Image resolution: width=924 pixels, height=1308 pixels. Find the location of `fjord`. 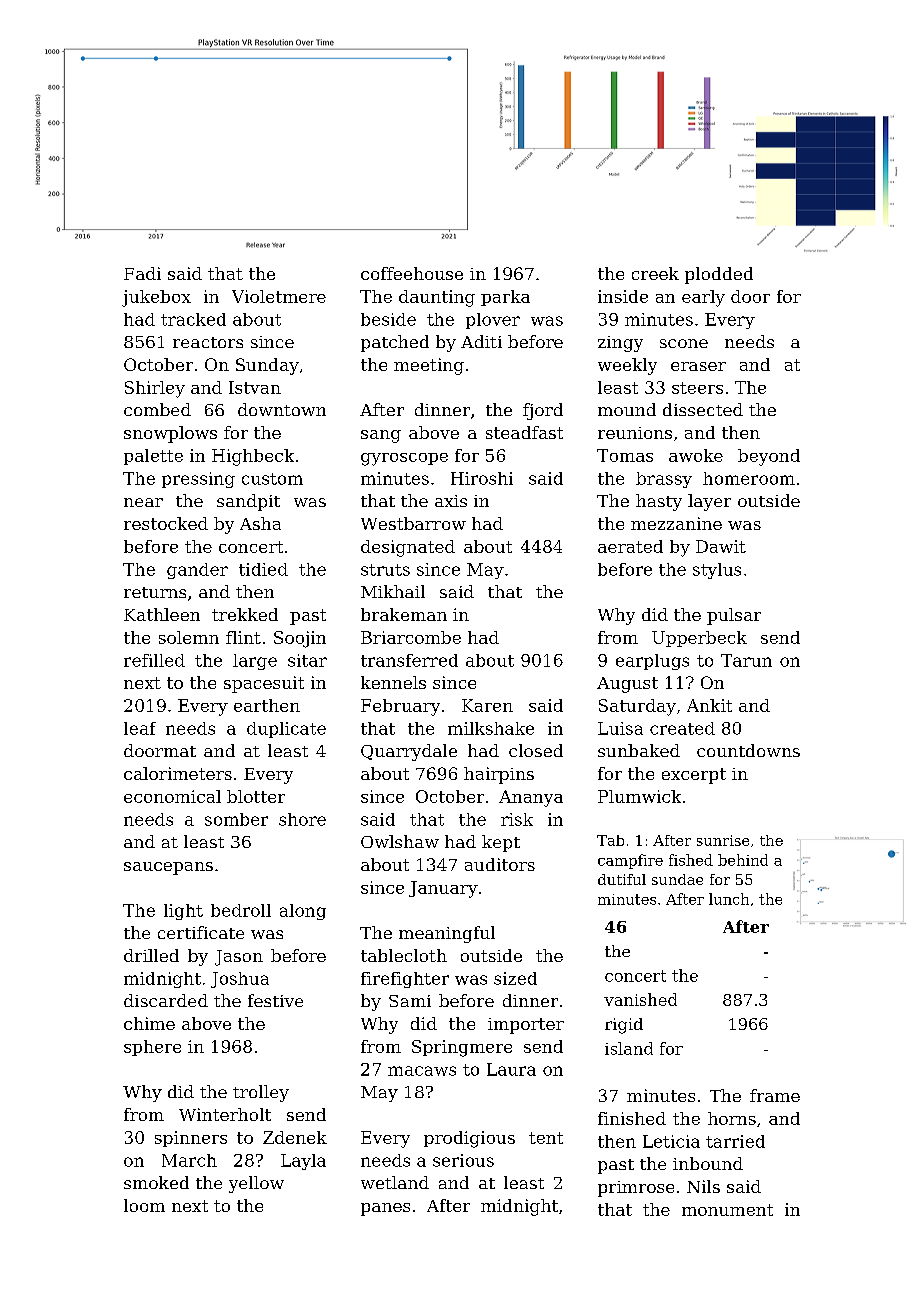

fjord is located at coordinates (543, 411).
